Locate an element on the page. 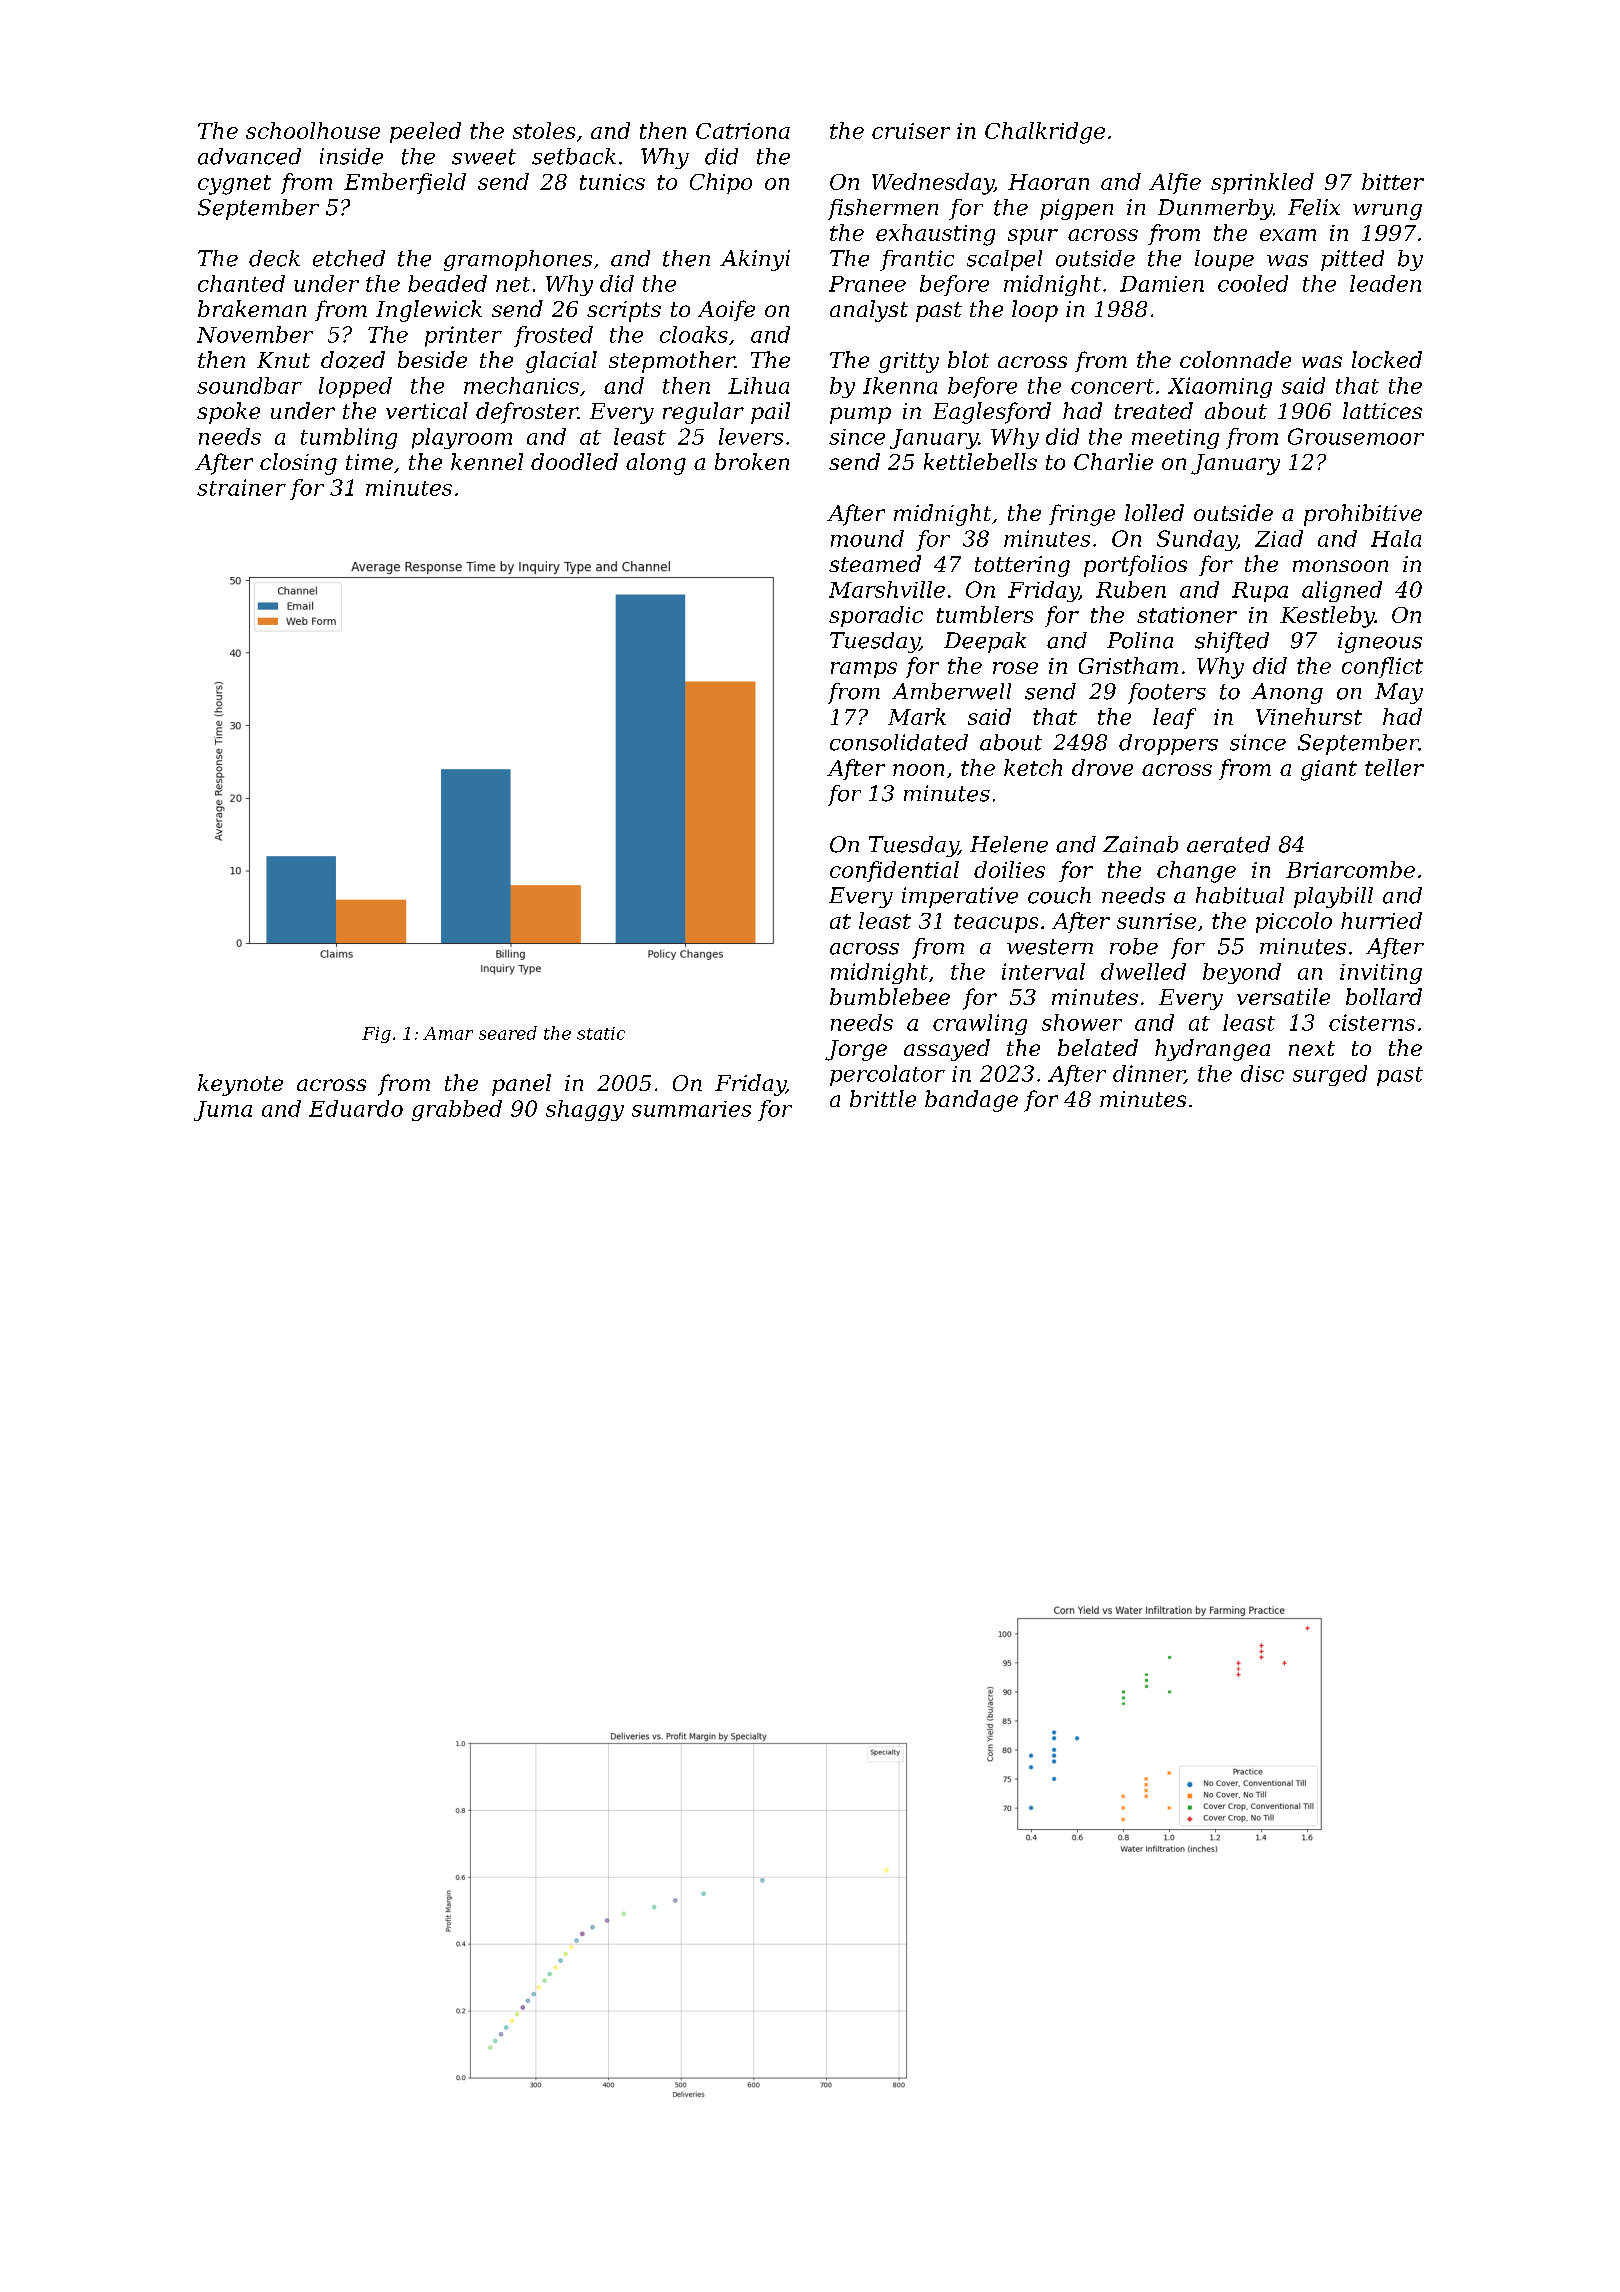 The image size is (1620, 2292). Amar is located at coordinates (448, 1033).
